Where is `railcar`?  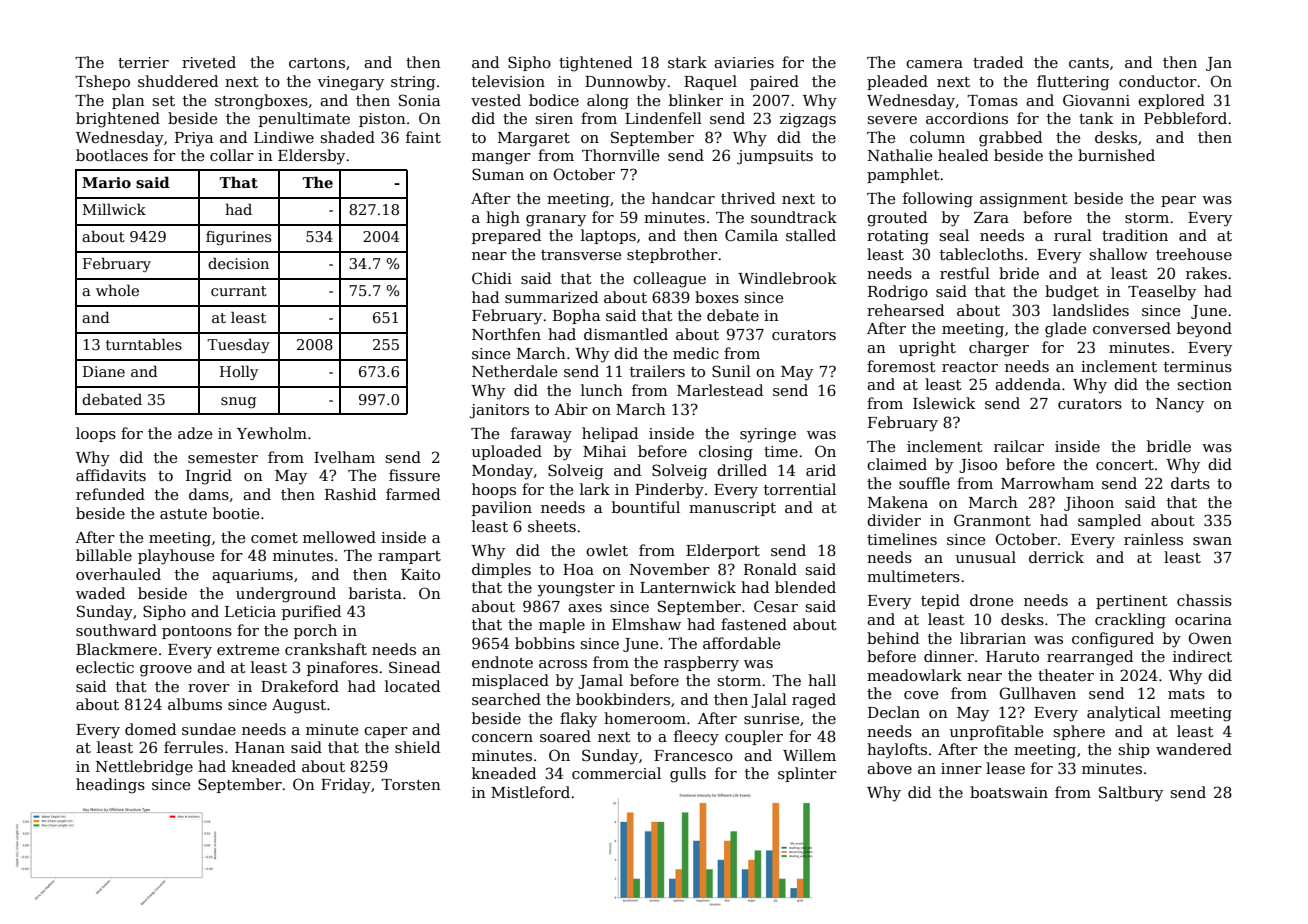 railcar is located at coordinates (1019, 446).
